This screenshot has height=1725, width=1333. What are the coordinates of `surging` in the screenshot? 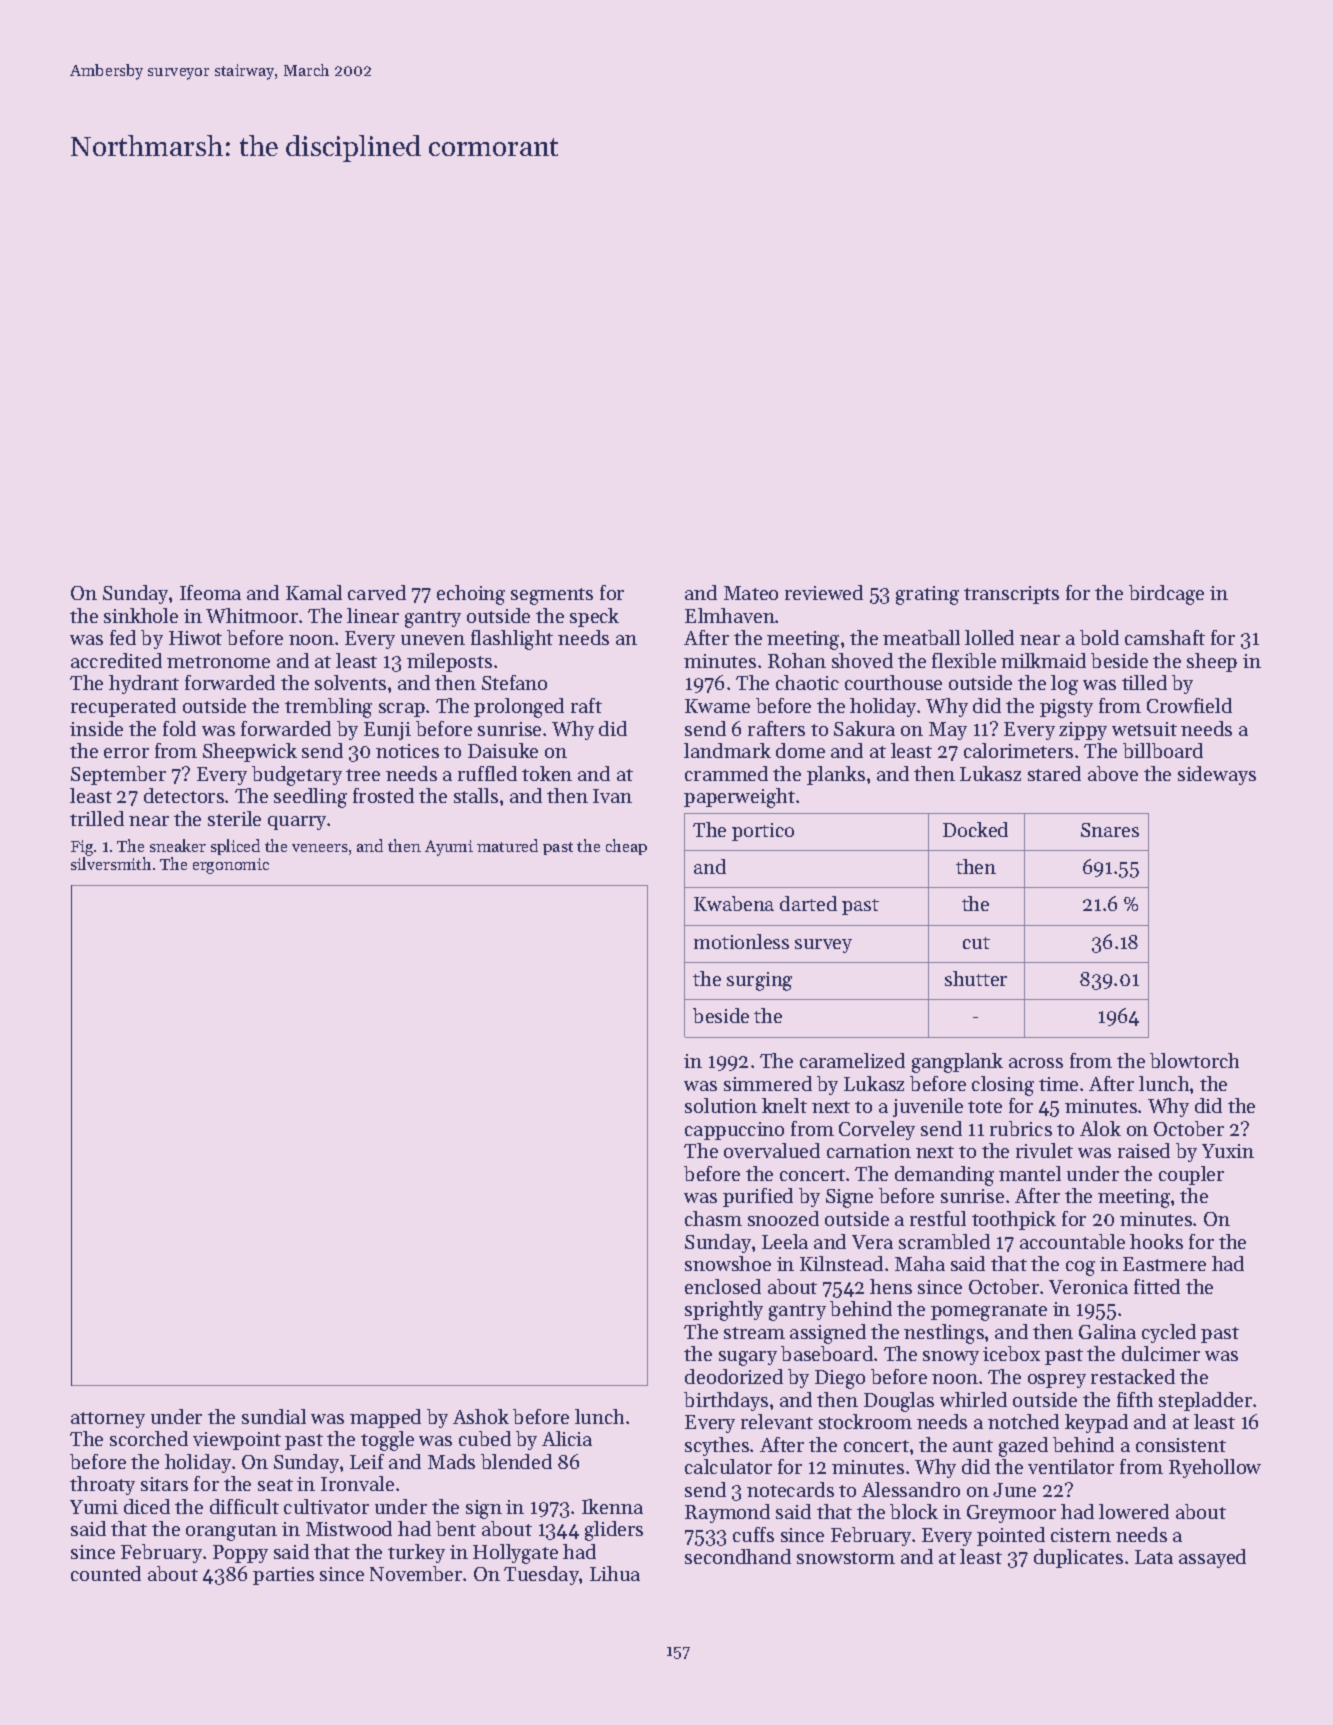 It's located at (759, 981).
